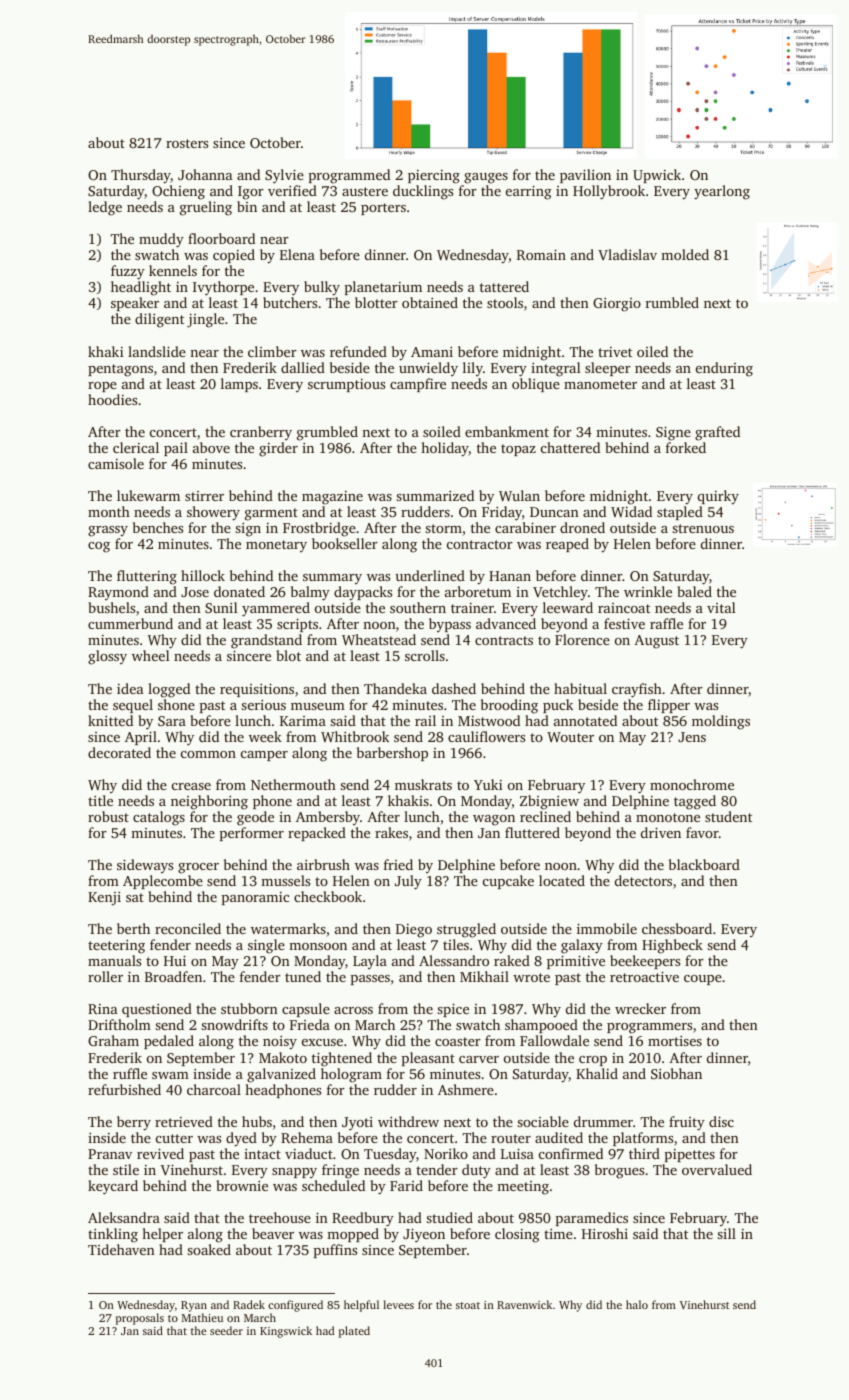 Image resolution: width=849 pixels, height=1400 pixels. Describe the element at coordinates (226, 1330) in the document. I see `seeder` at that location.
